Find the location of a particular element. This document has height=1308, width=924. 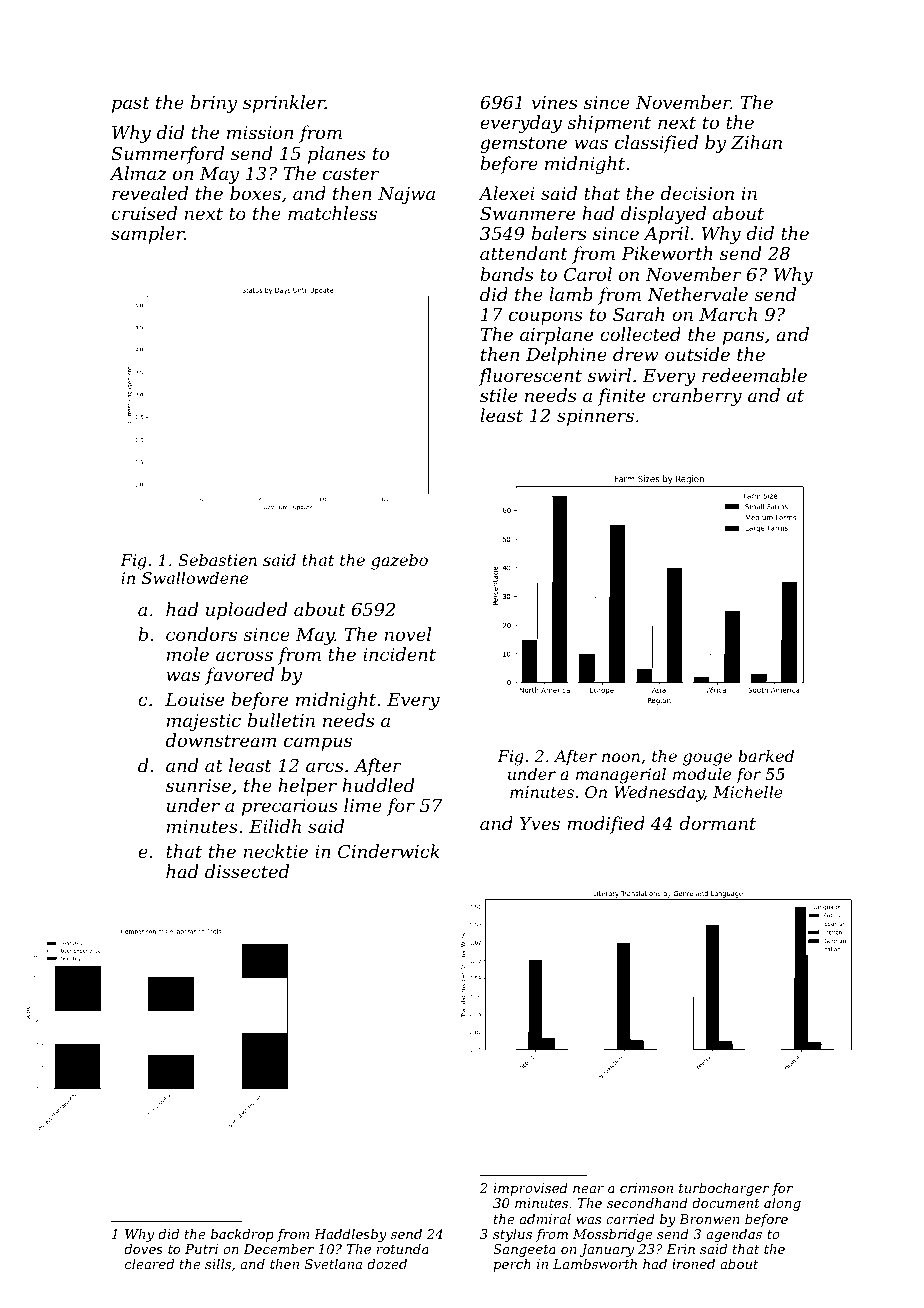

dissected is located at coordinates (247, 871).
